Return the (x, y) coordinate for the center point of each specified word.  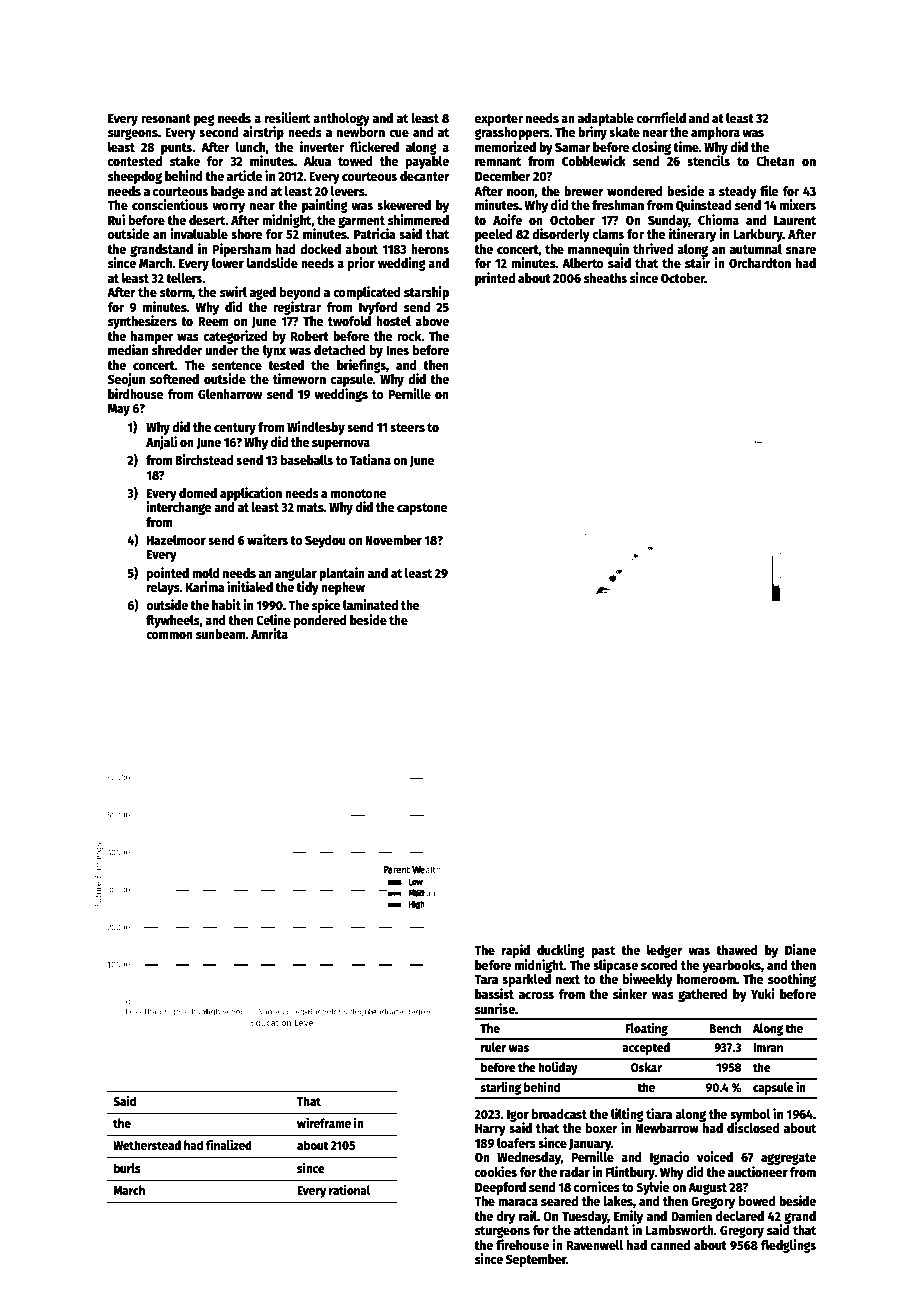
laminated (370, 604)
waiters (267, 539)
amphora (715, 133)
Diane (800, 949)
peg (204, 120)
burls (127, 1168)
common (169, 635)
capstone (422, 509)
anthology (341, 119)
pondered (320, 621)
